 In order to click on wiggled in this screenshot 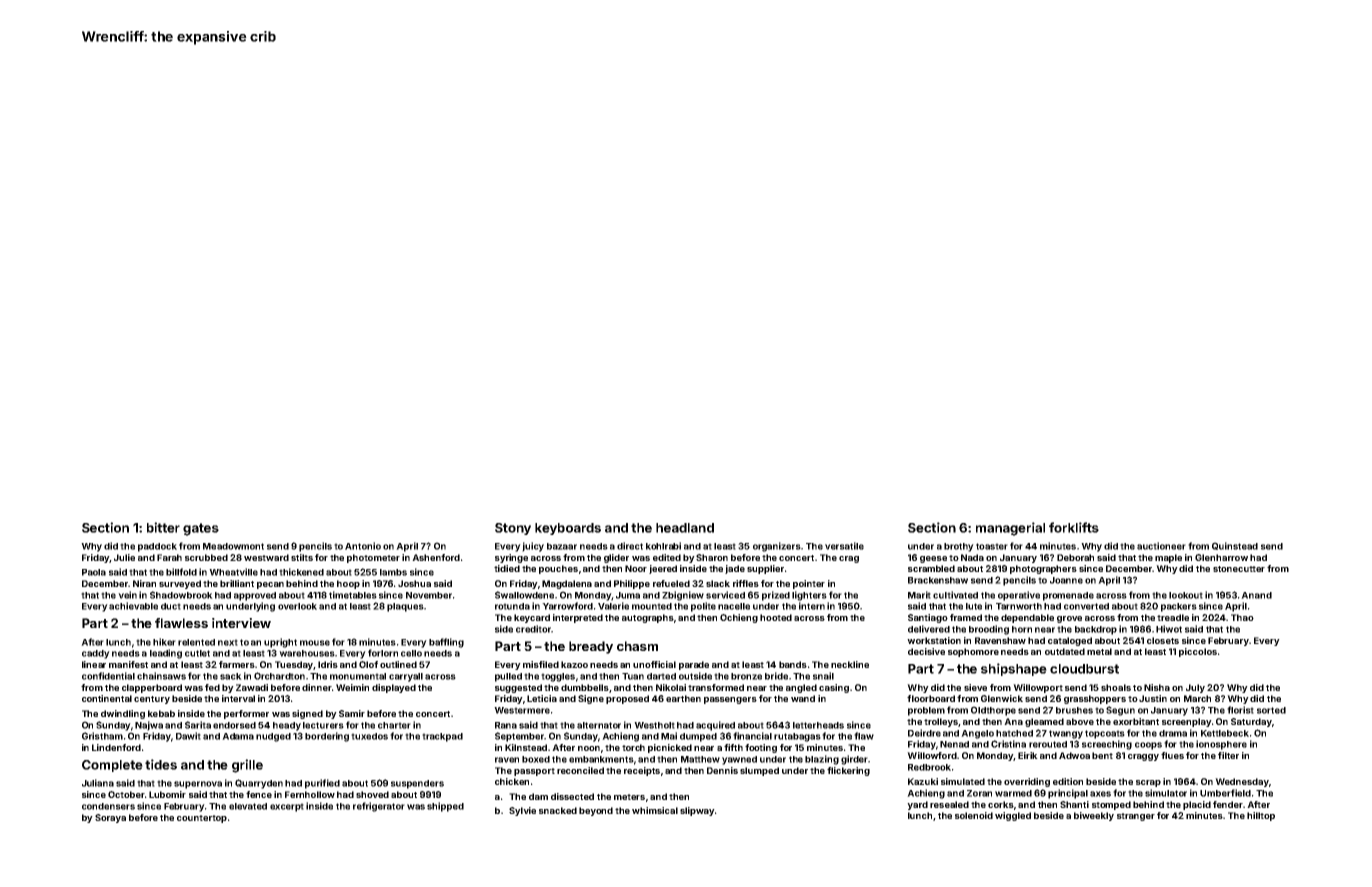, I will do `click(1013, 816)`.
